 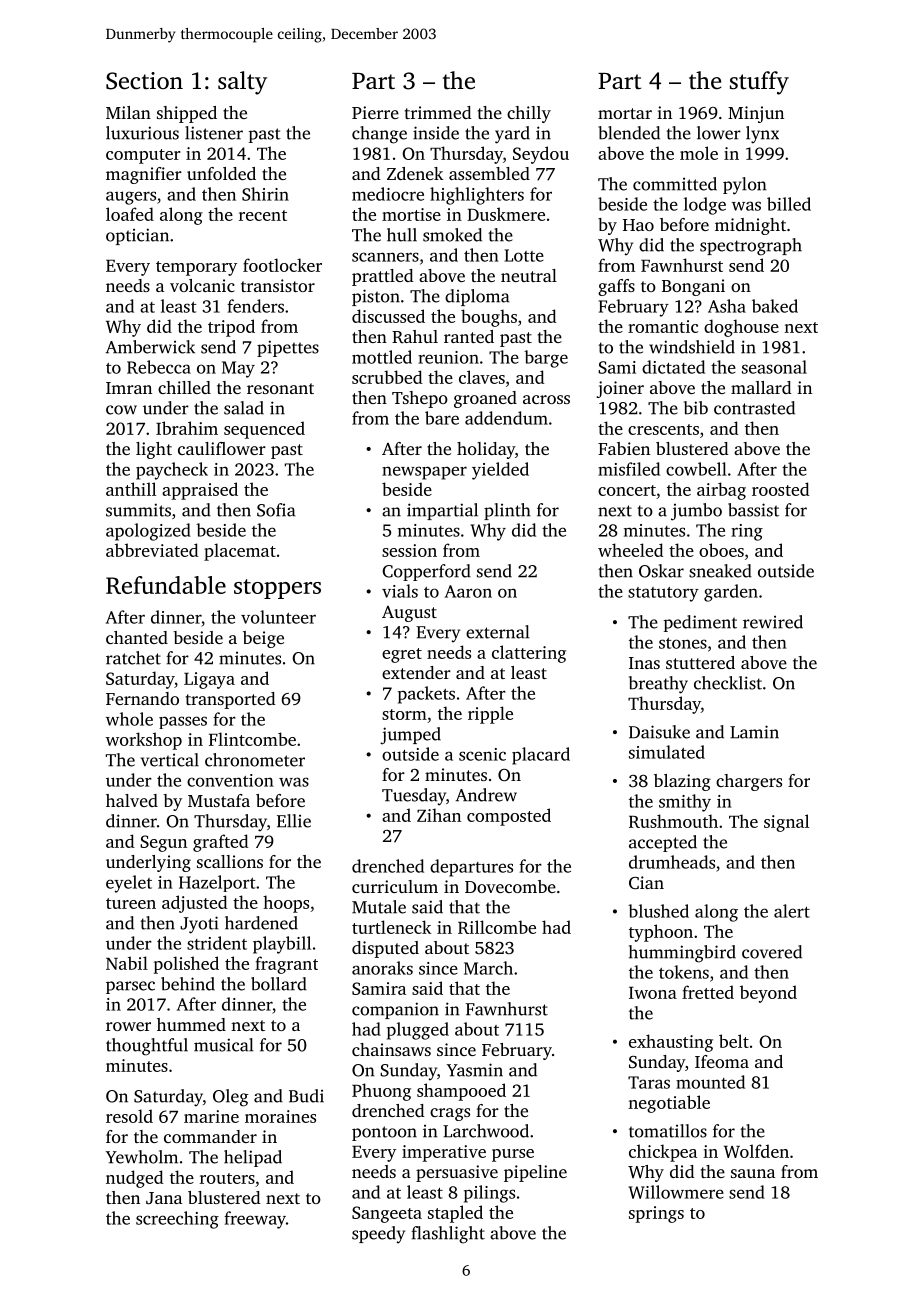 What do you see at coordinates (163, 843) in the document?
I see `Segun` at bounding box center [163, 843].
